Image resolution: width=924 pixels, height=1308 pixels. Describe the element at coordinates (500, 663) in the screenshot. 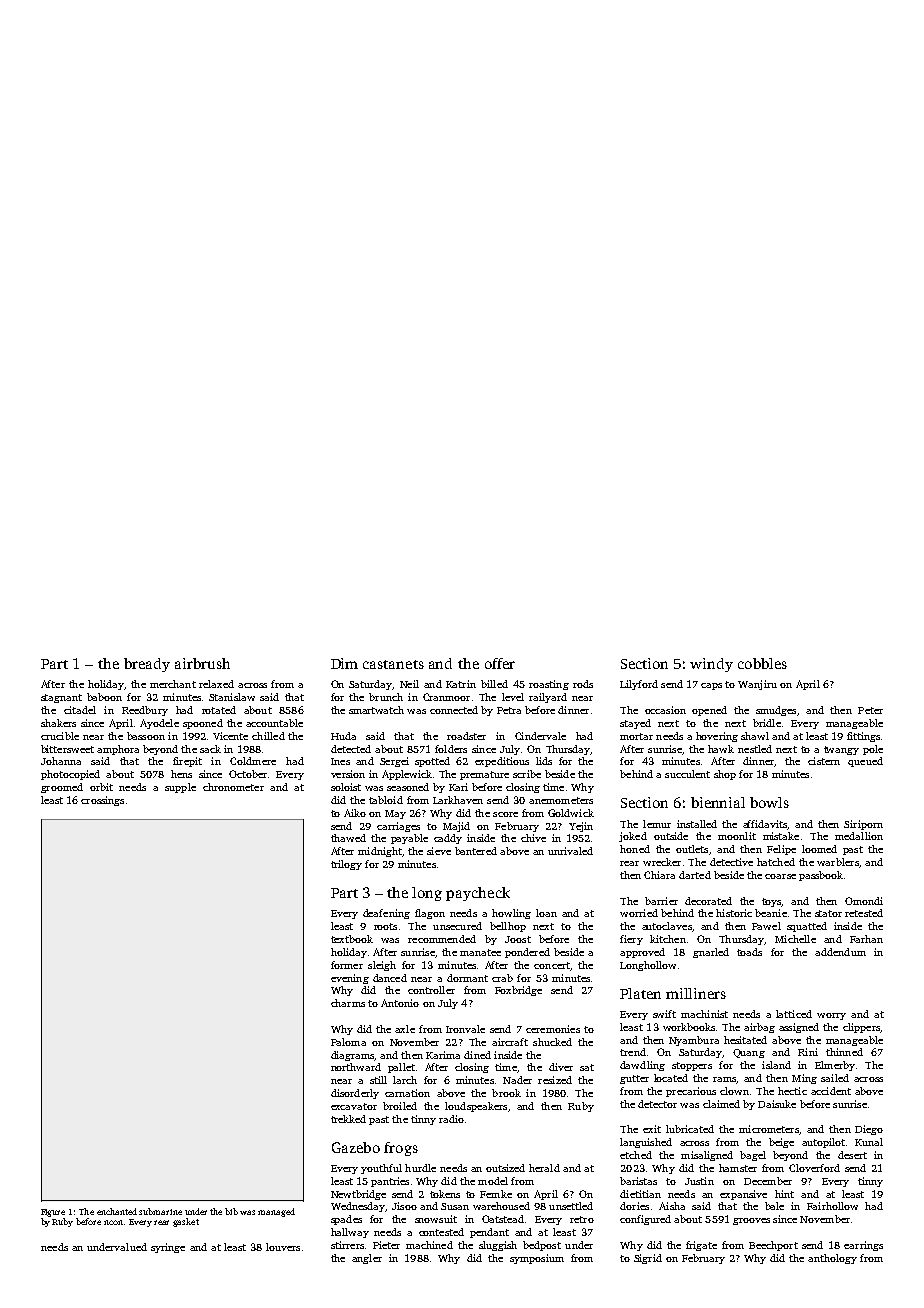

I see `offer` at that location.
